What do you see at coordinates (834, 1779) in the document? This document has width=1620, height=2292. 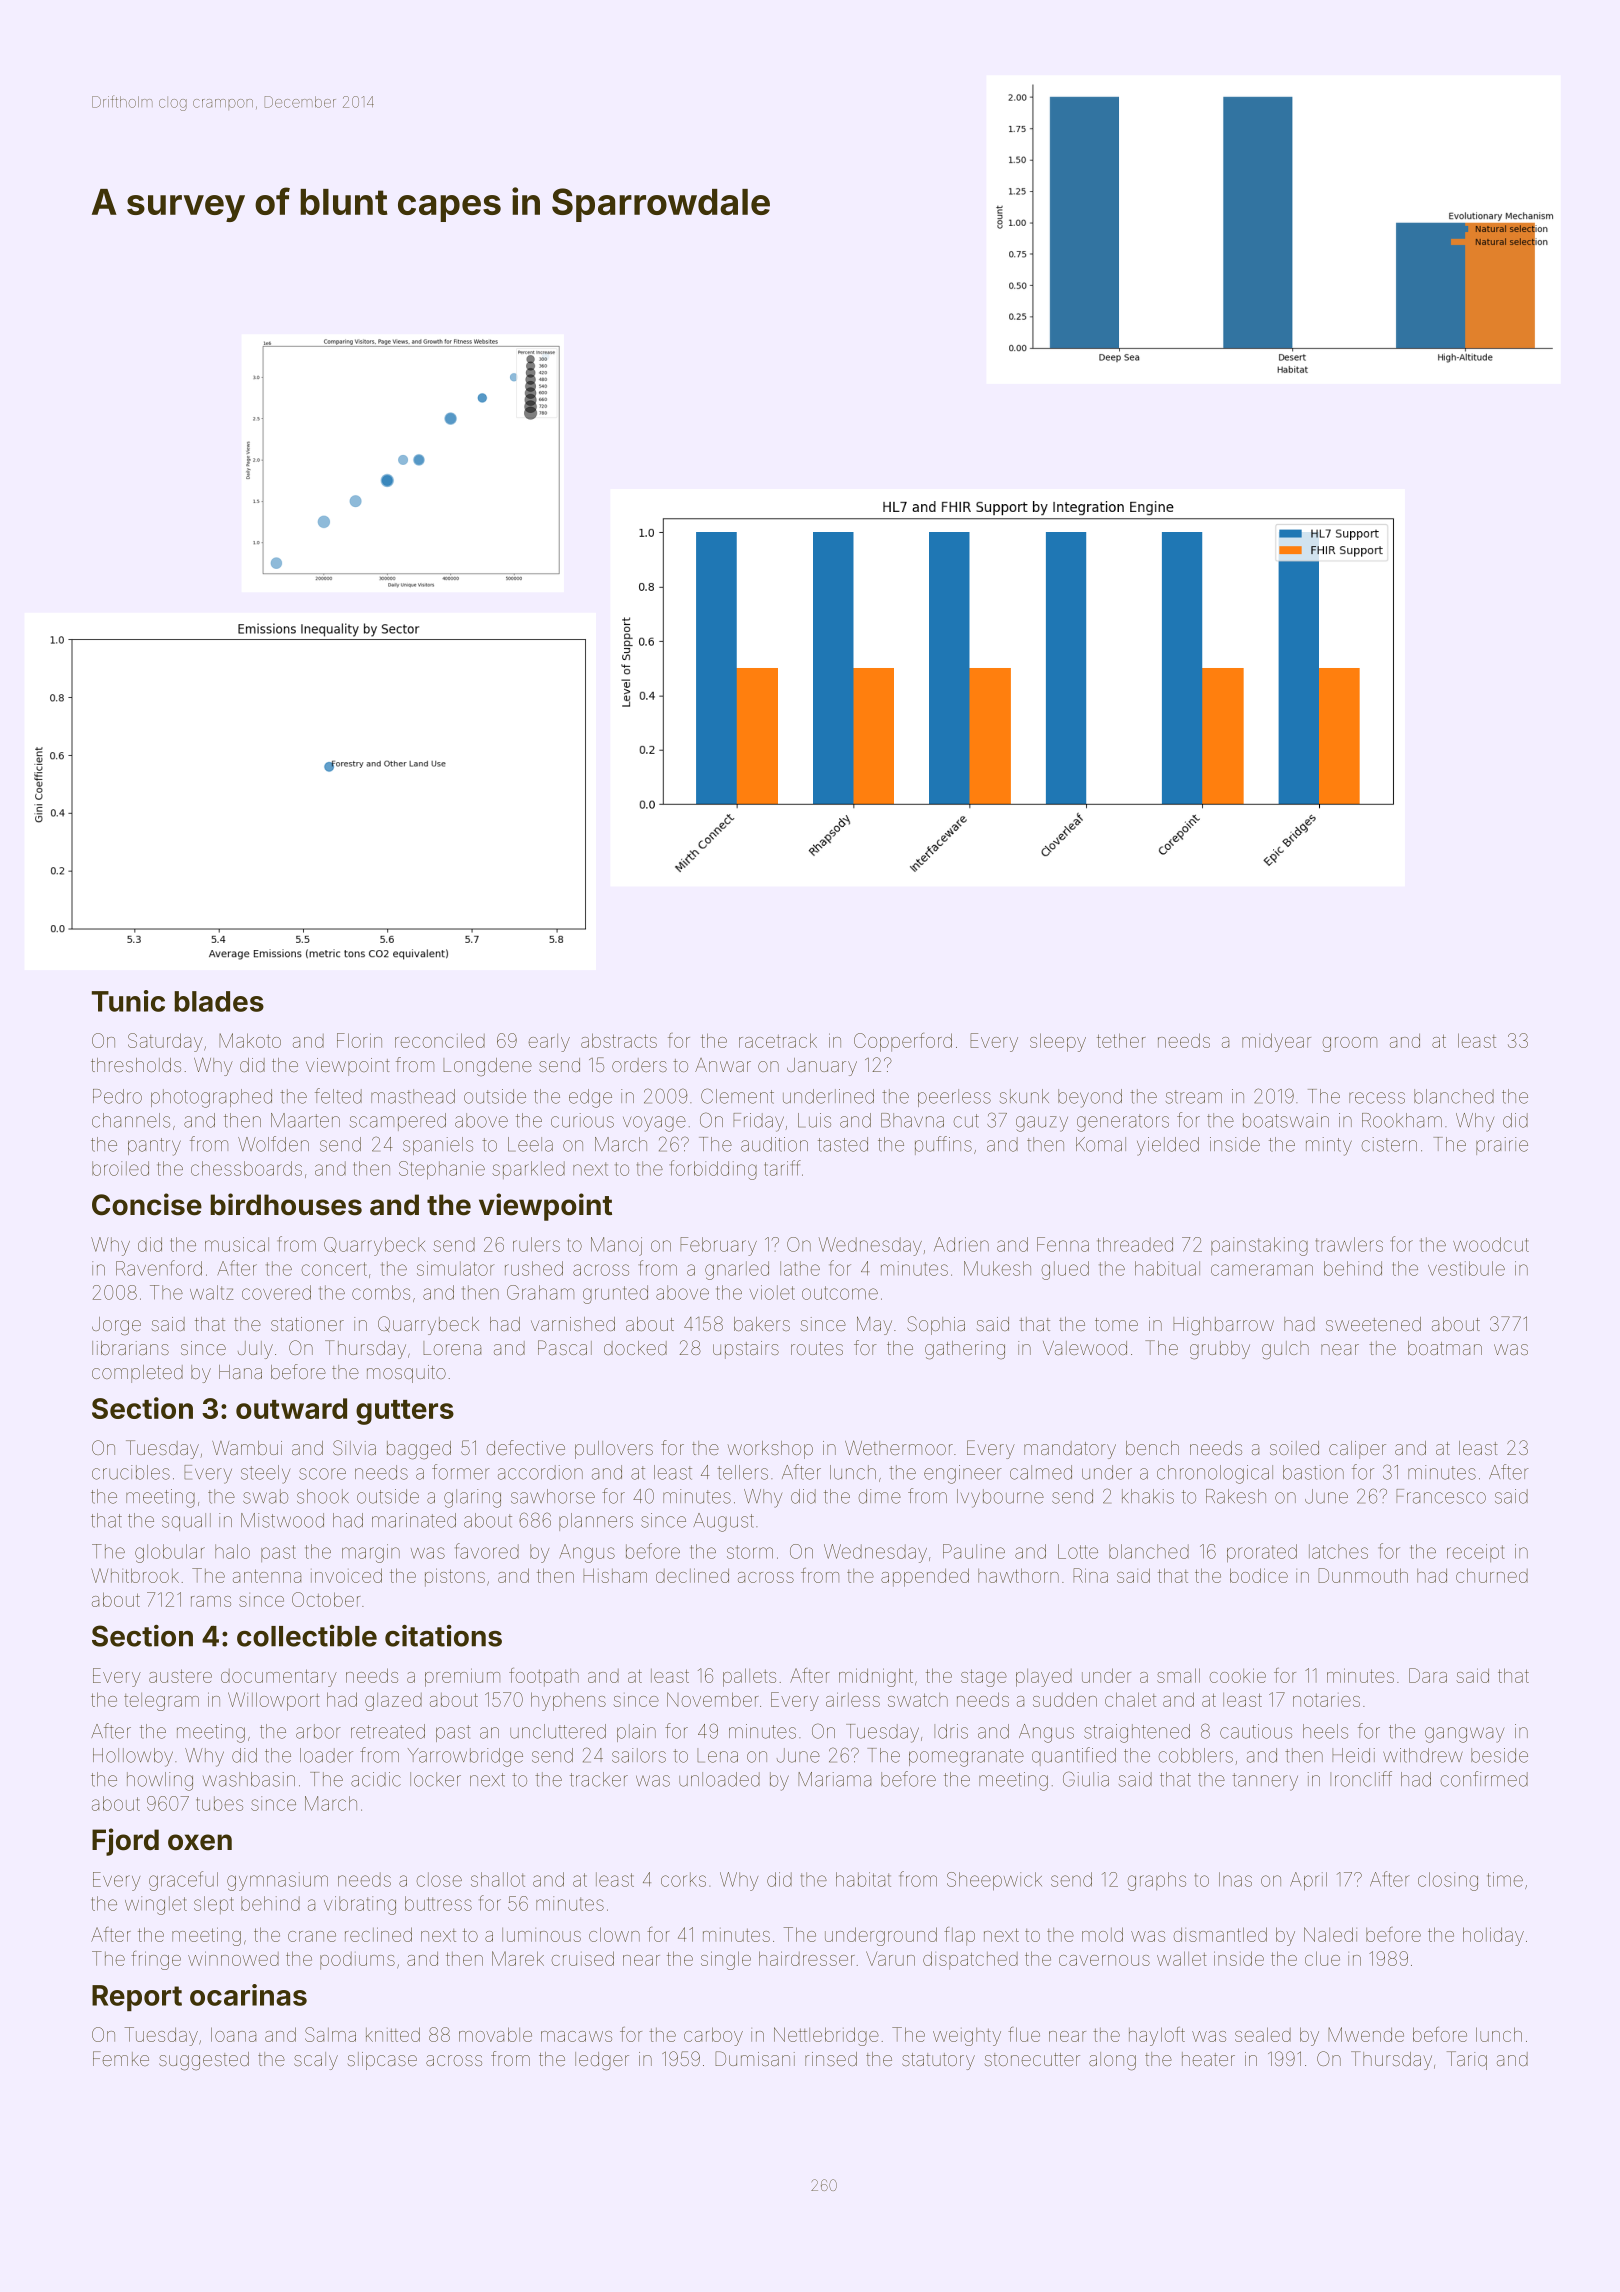 I see `Mariama` at bounding box center [834, 1779].
